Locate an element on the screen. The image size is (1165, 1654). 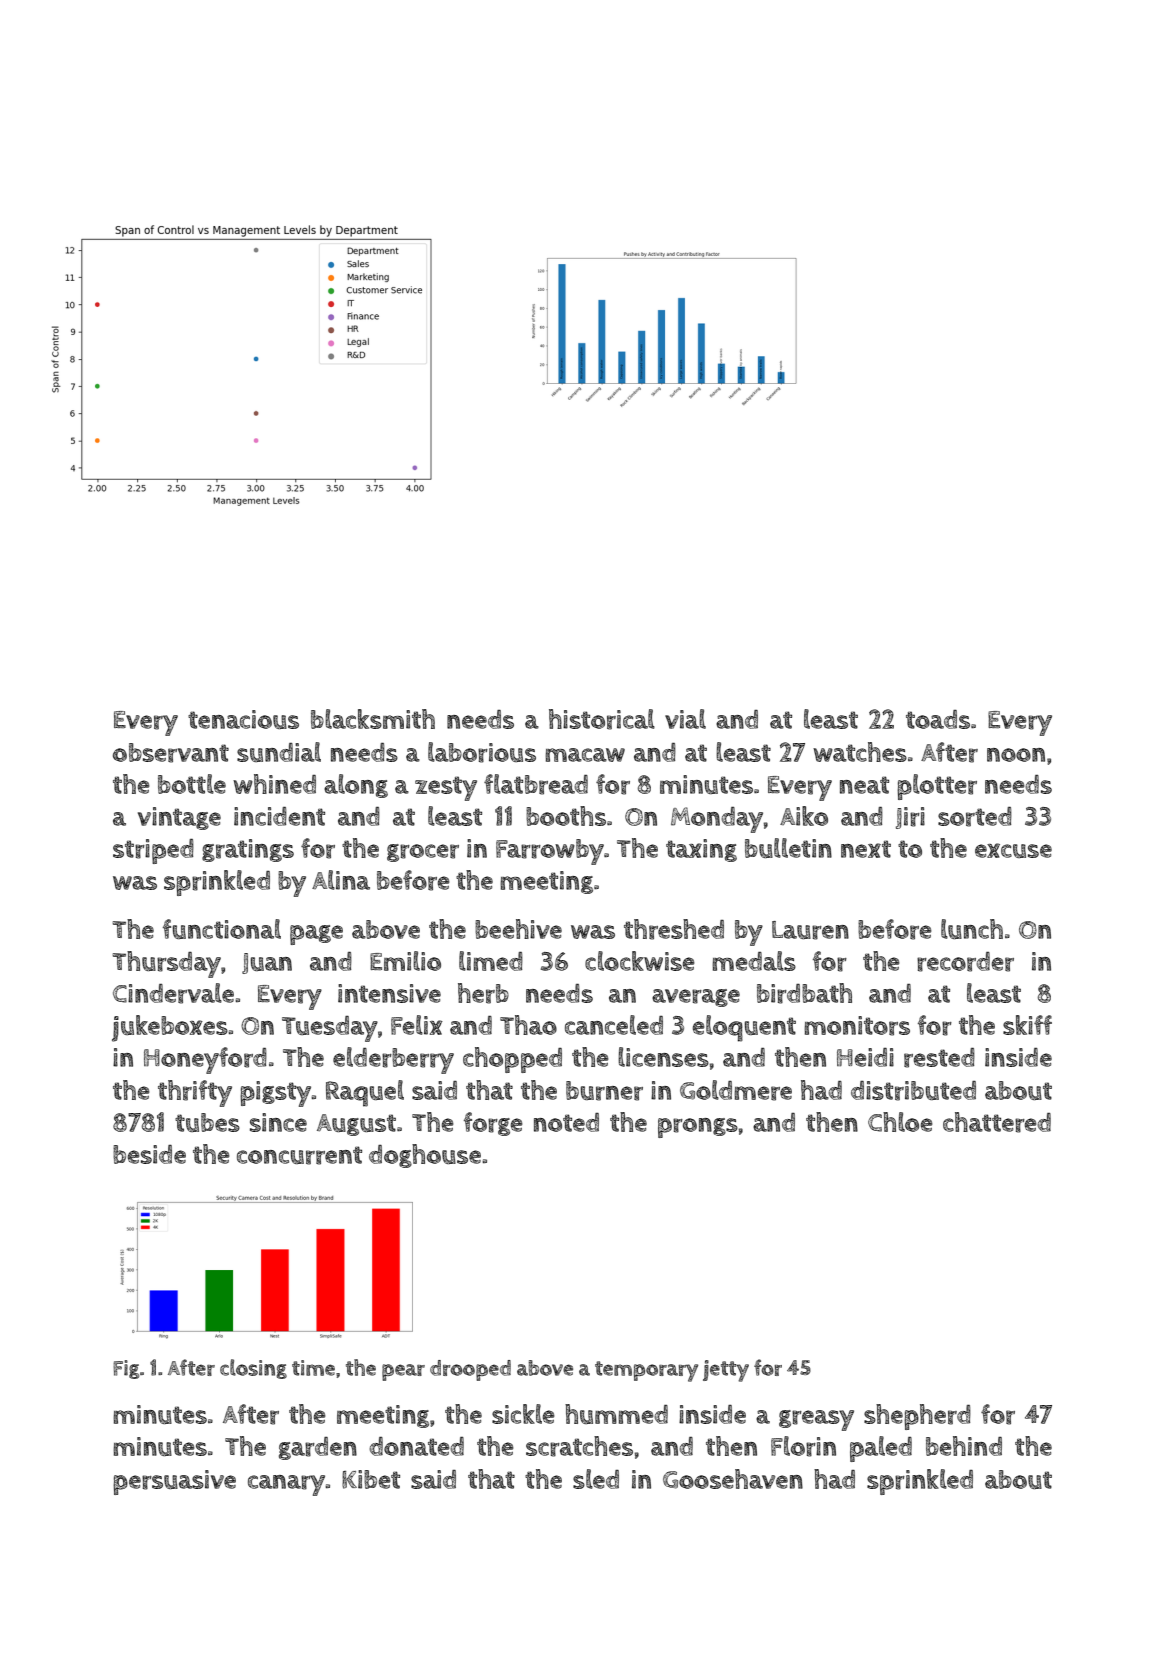
Juan is located at coordinates (267, 963).
